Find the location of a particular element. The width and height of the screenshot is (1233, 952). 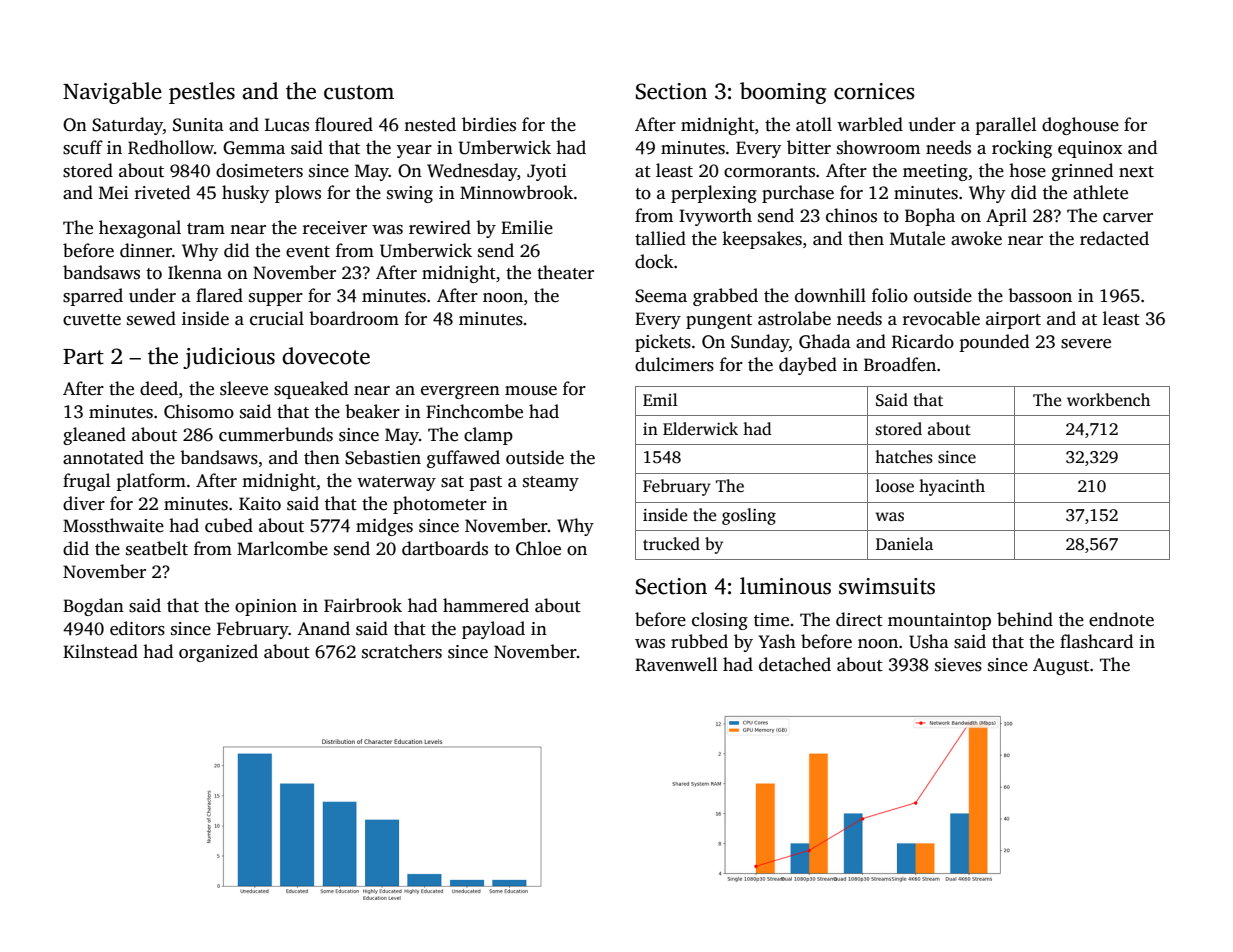

cornices is located at coordinates (874, 91).
